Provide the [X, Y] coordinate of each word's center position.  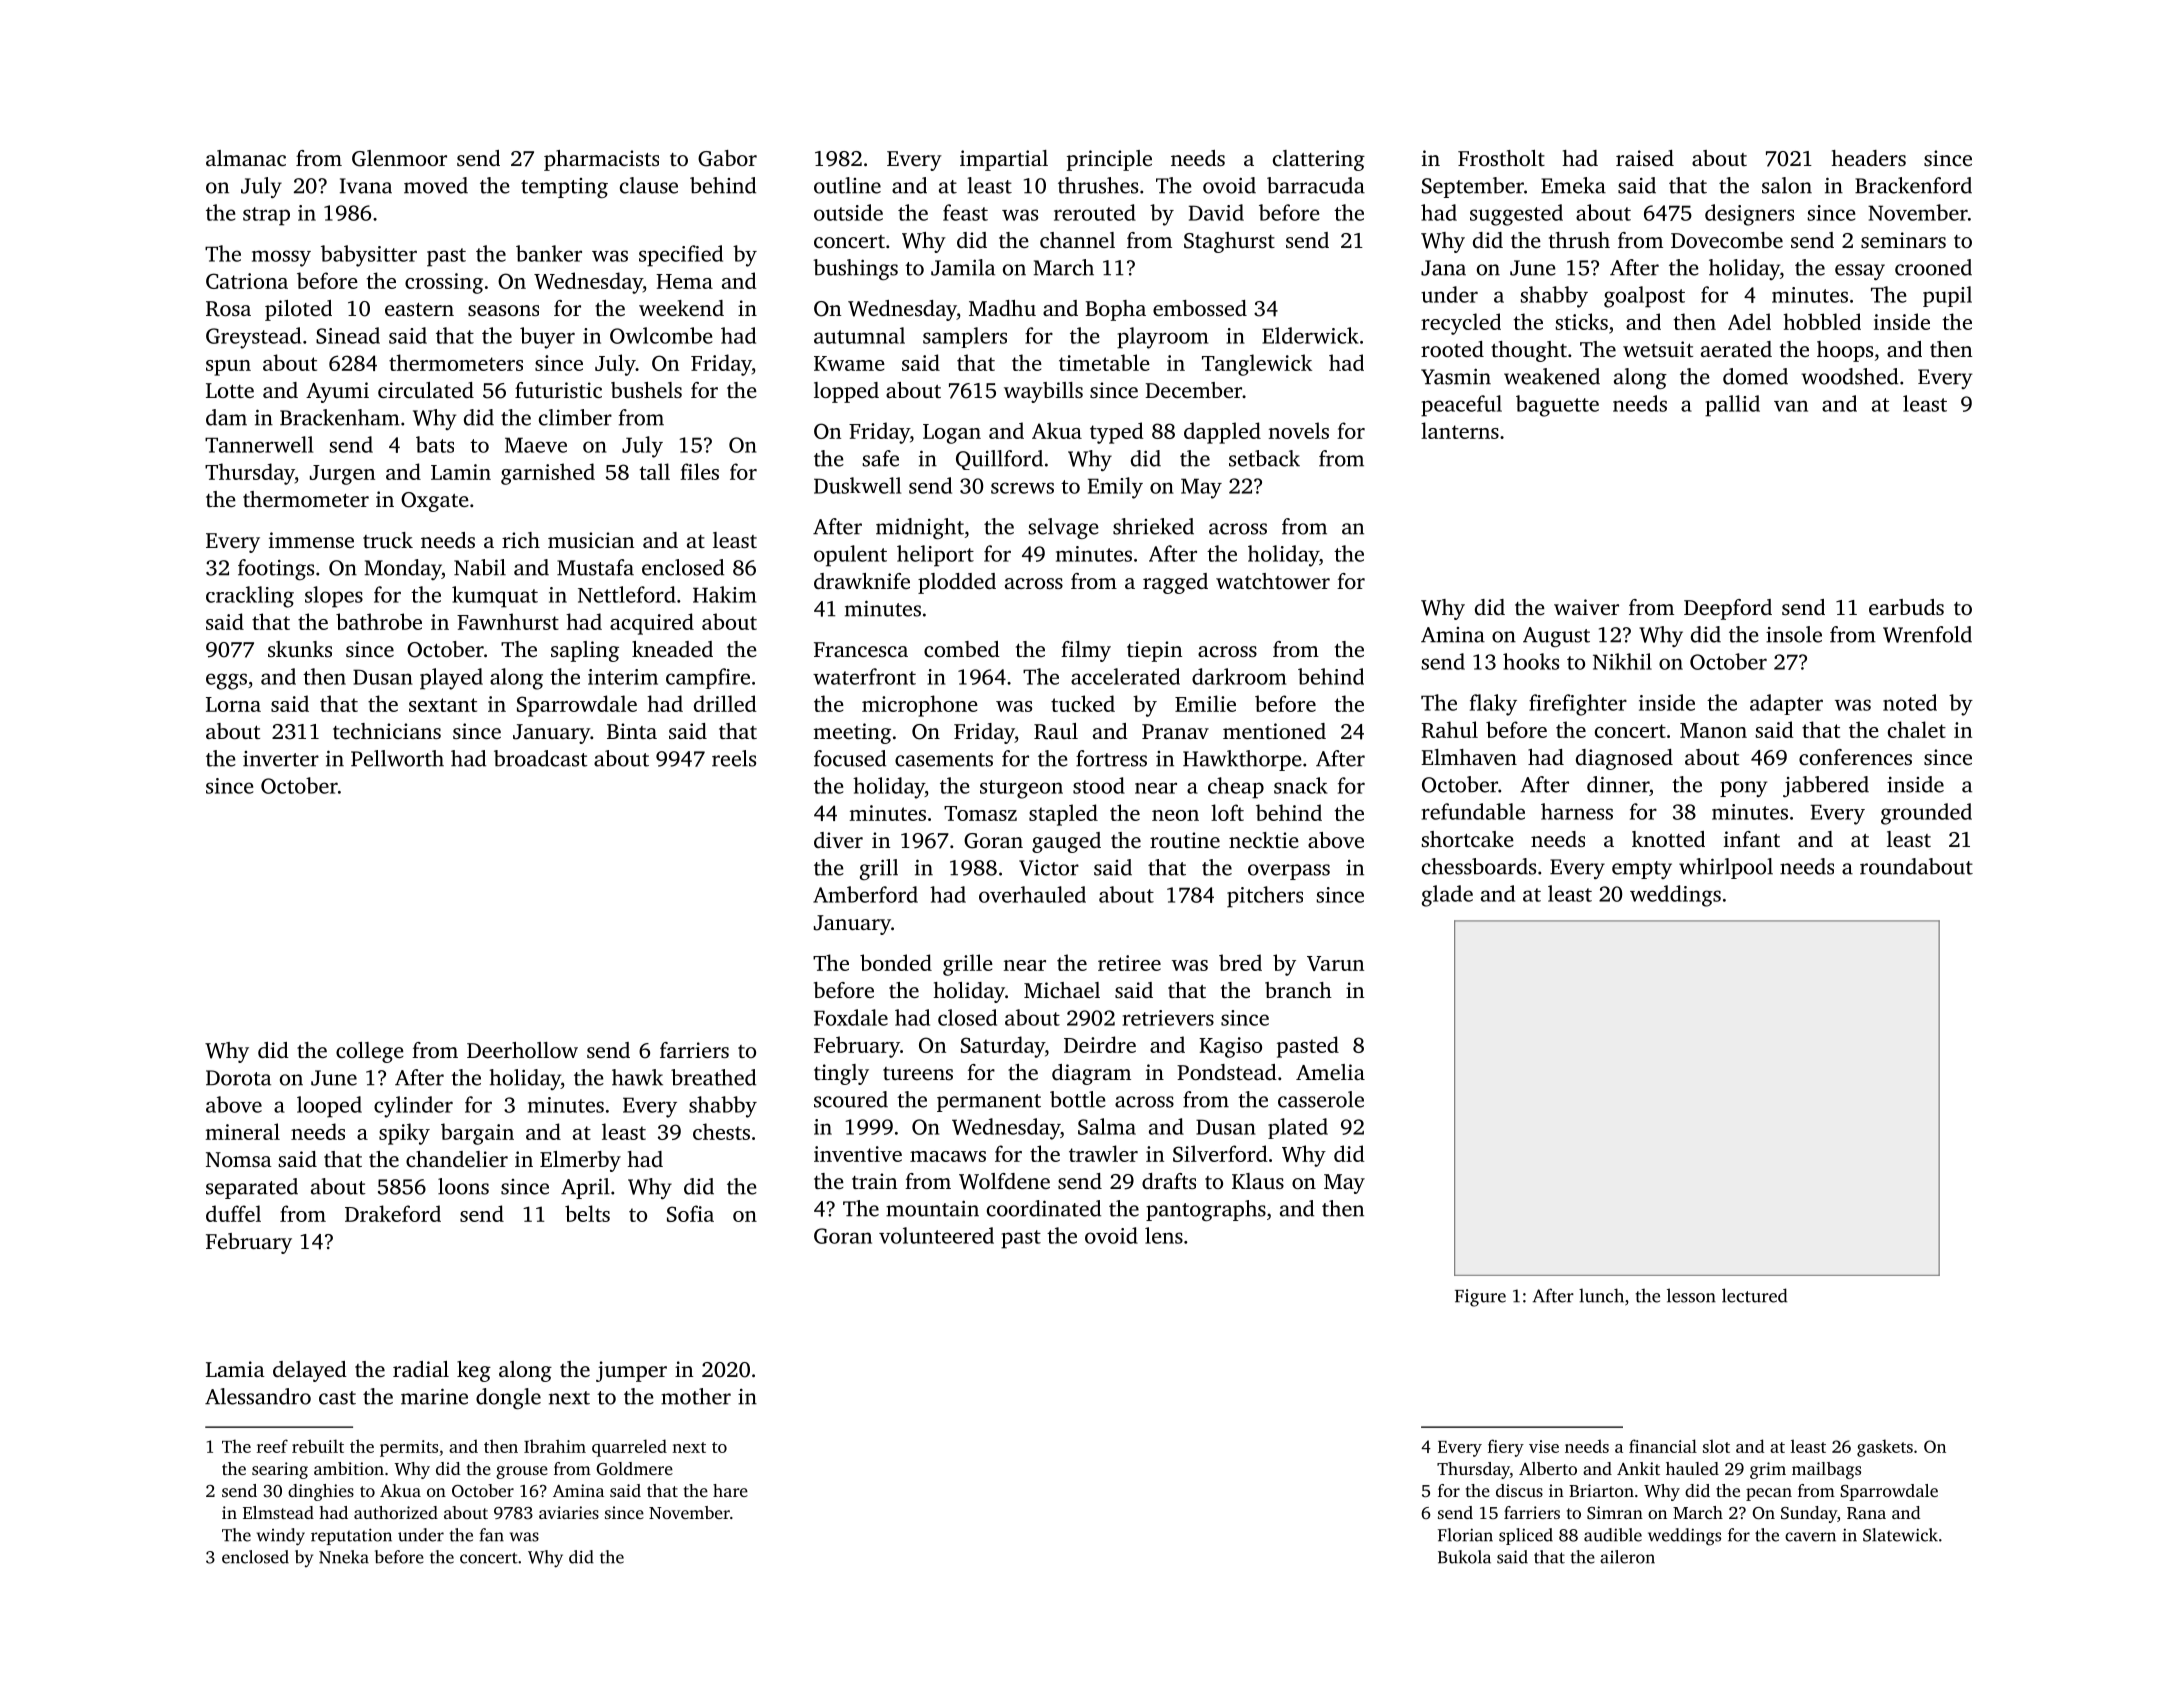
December [1193, 390]
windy [281, 1537]
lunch [1601, 1295]
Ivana [366, 186]
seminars [1903, 240]
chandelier [457, 1159]
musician [591, 540]
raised [1645, 158]
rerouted [1095, 212]
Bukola [1464, 1557]
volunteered [936, 1235]
